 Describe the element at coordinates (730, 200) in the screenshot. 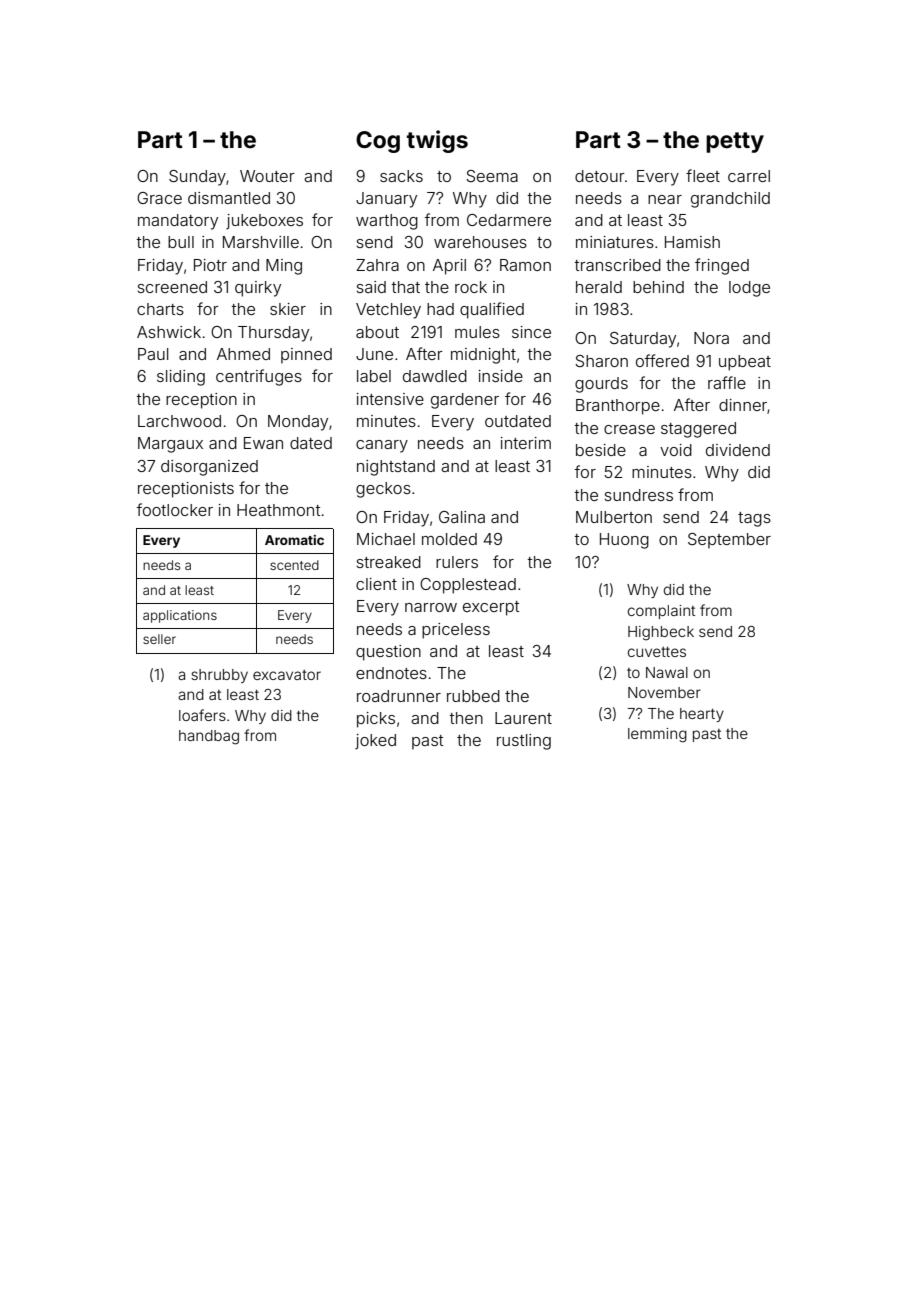

I see `grandchild` at that location.
